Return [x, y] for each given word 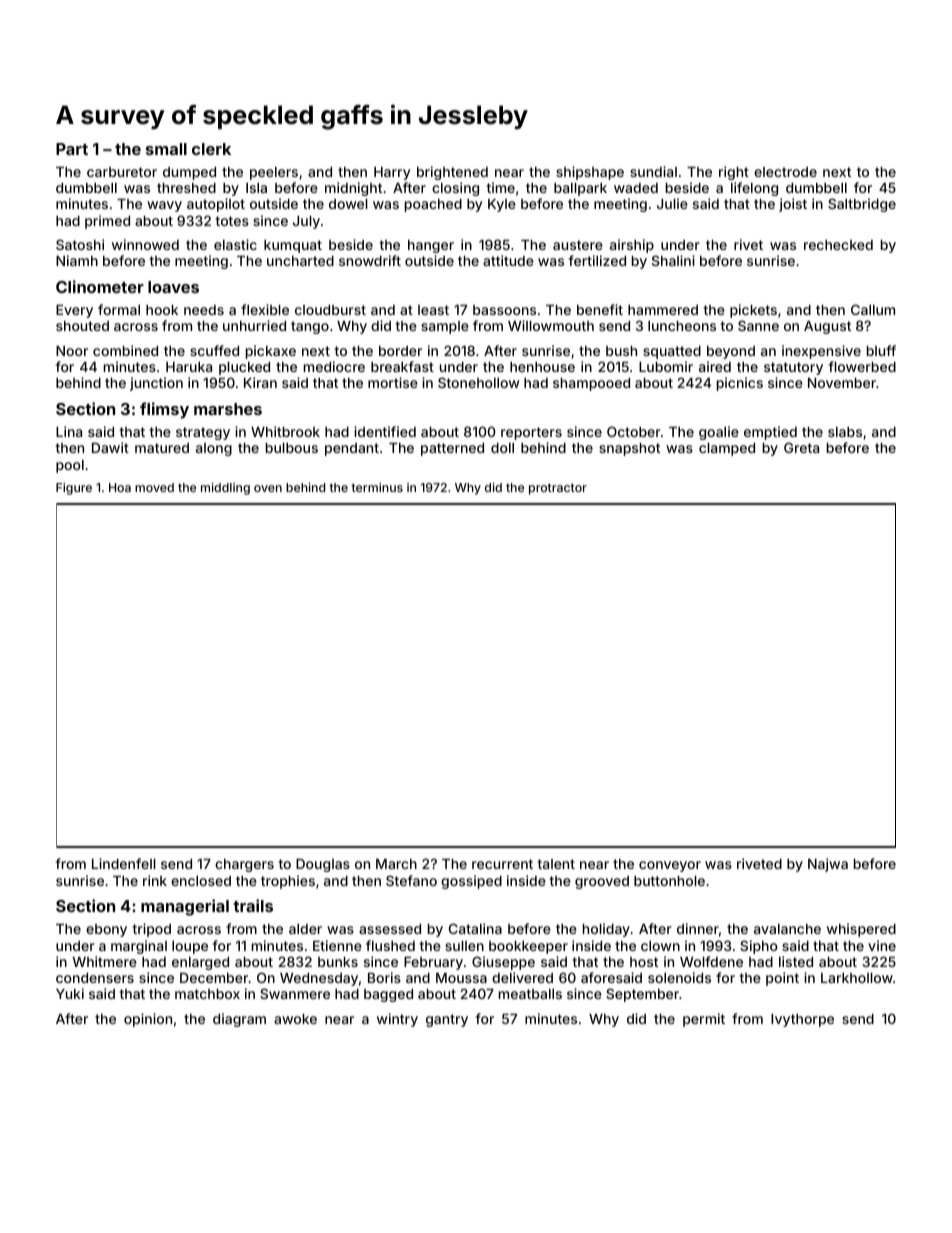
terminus [377, 487]
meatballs [530, 994]
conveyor [670, 866]
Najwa [828, 865]
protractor [558, 489]
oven [268, 488]
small [166, 149]
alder [305, 929]
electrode [785, 172]
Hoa [120, 487]
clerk [211, 149]
